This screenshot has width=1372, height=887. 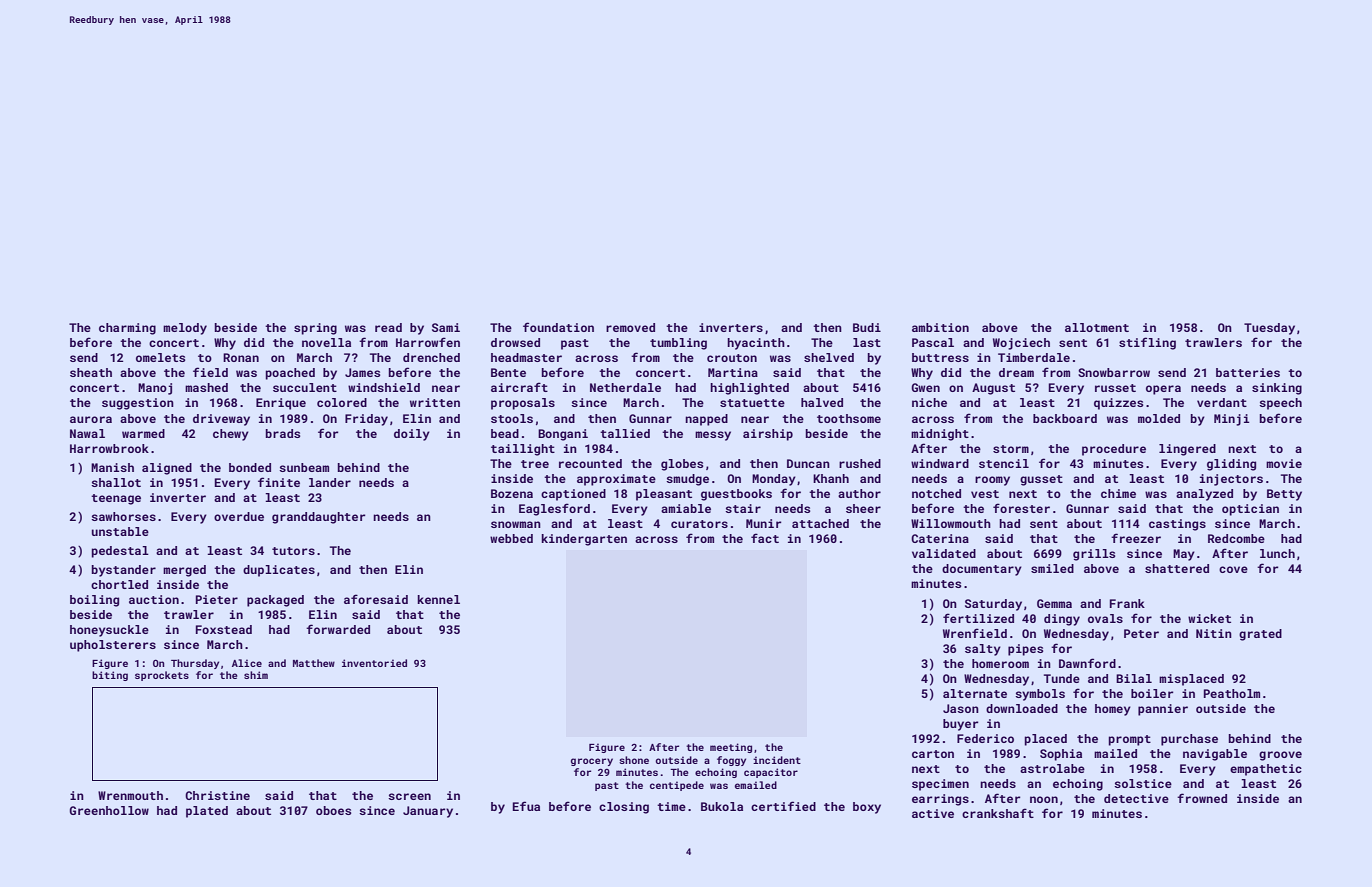 I want to click on Tuesday, so click(x=1269, y=329).
